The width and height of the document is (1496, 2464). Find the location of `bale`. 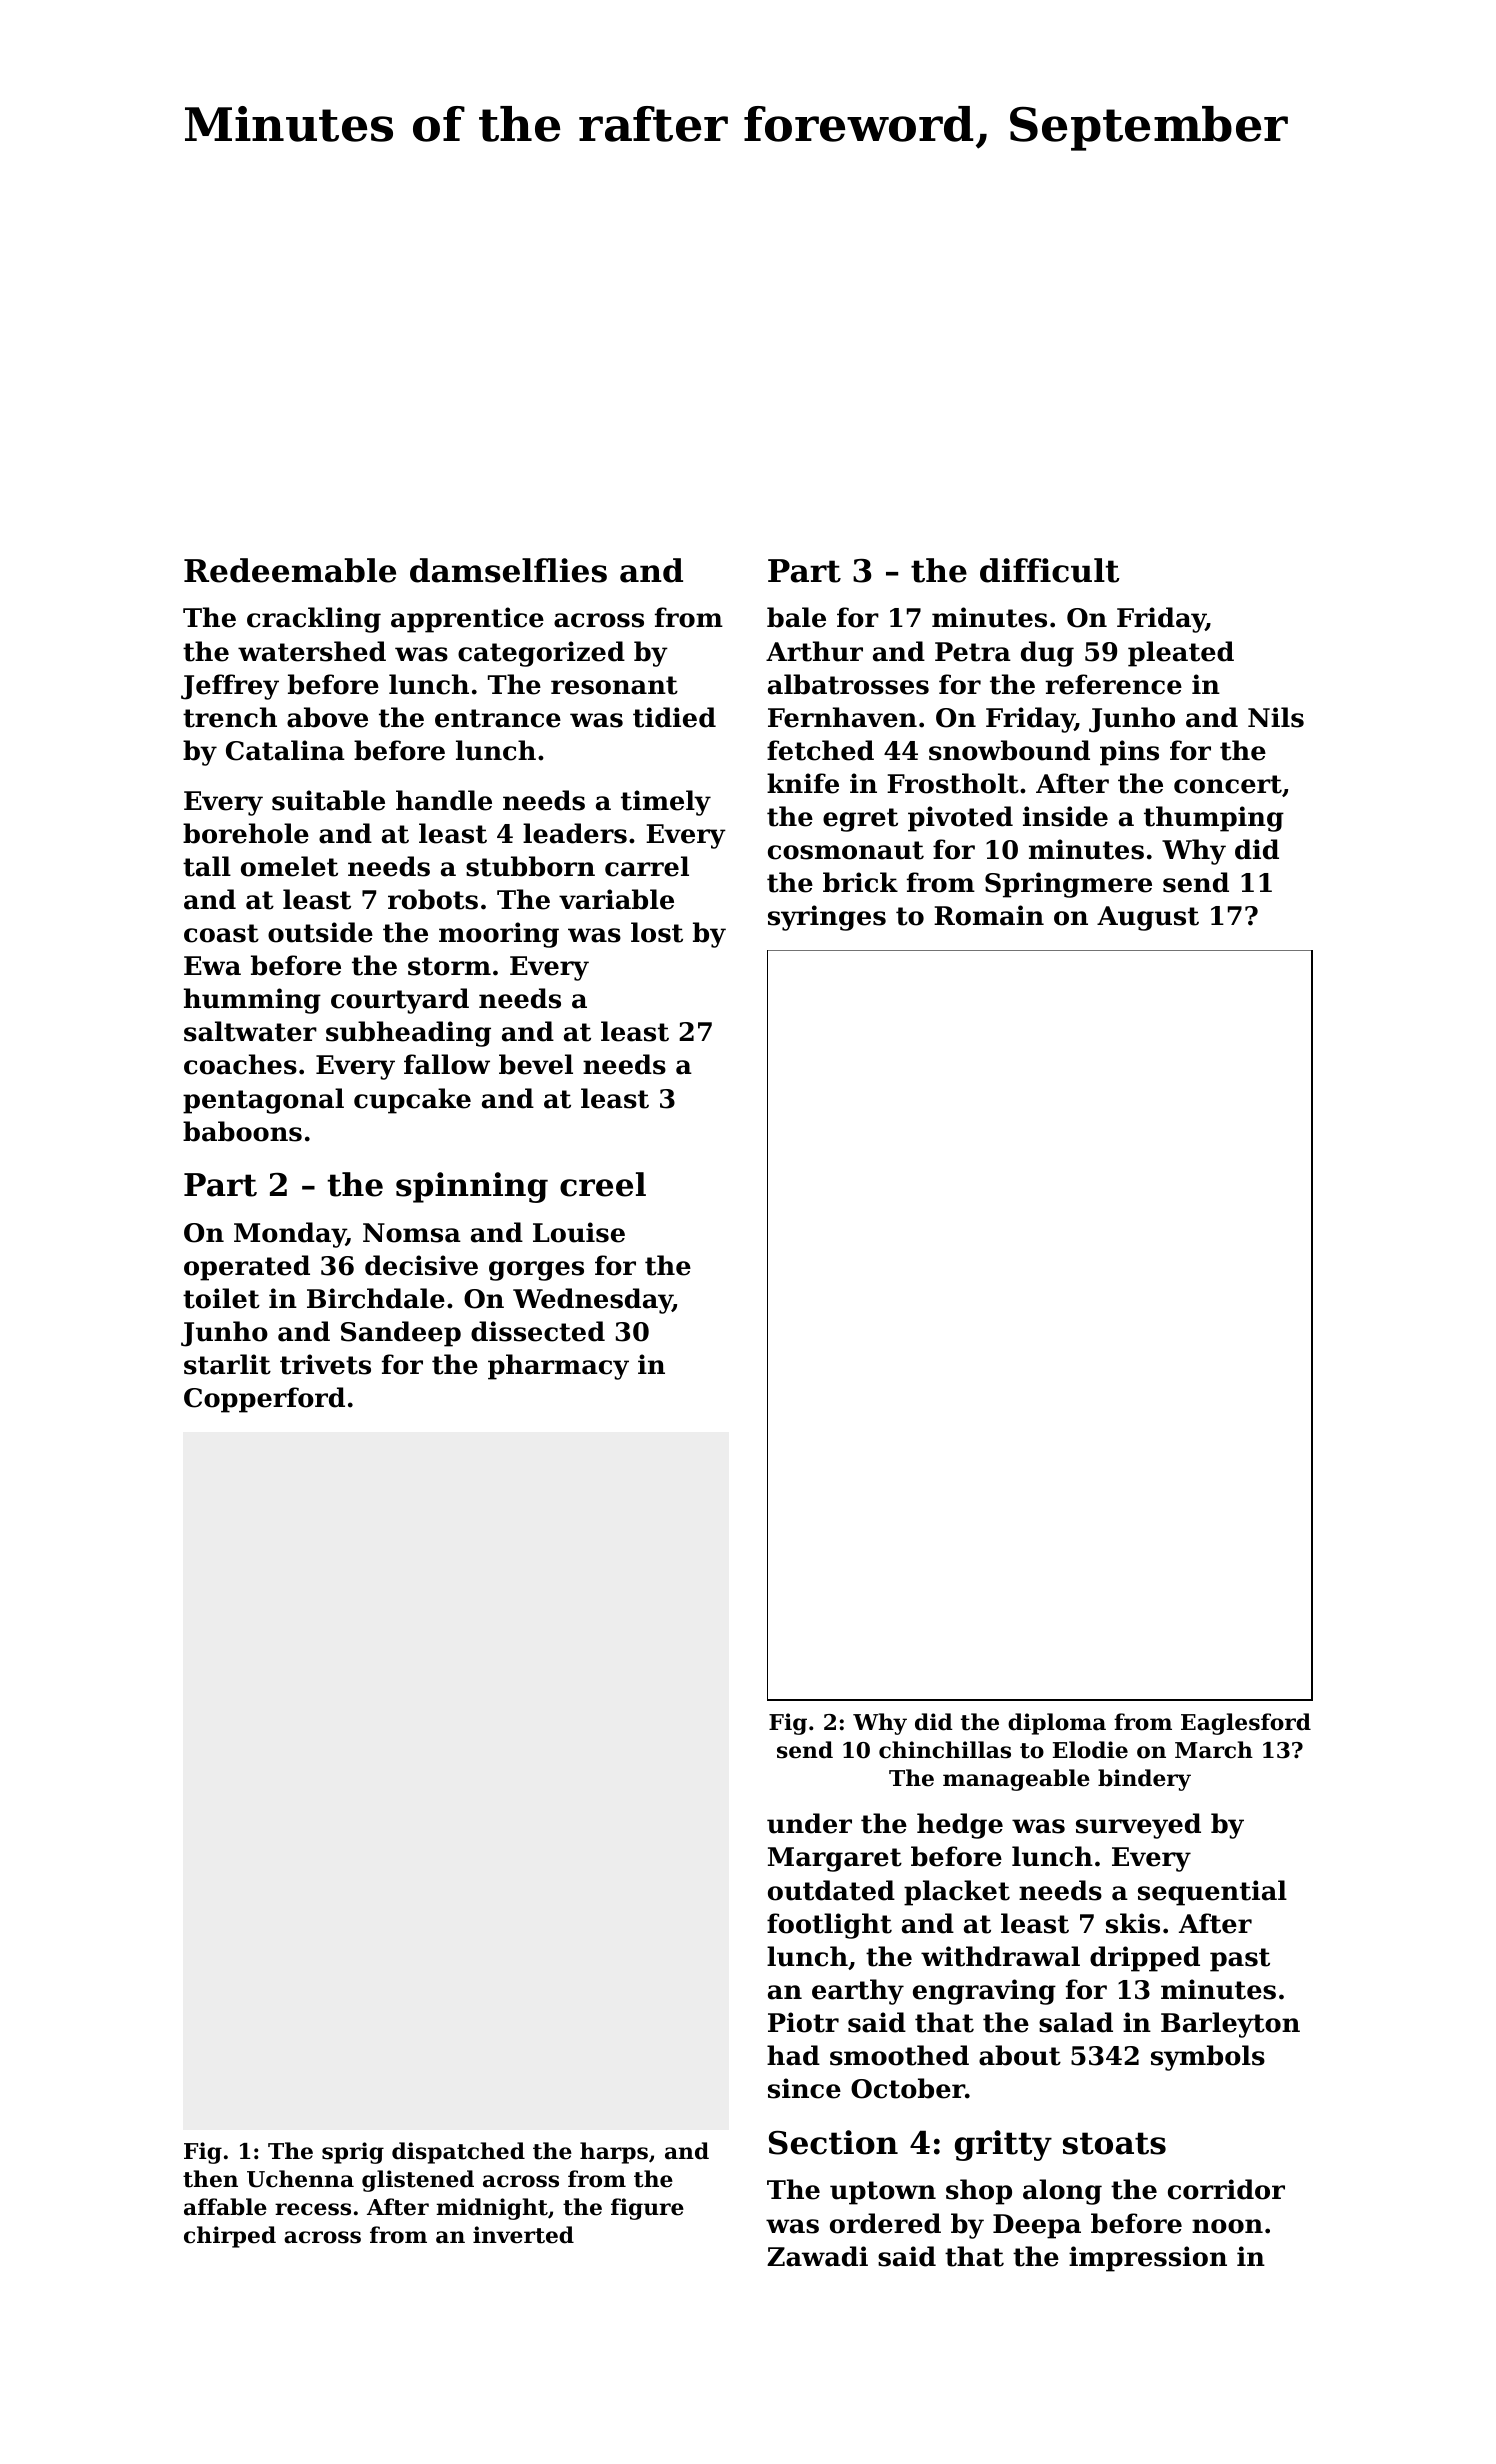

bale is located at coordinates (796, 617).
